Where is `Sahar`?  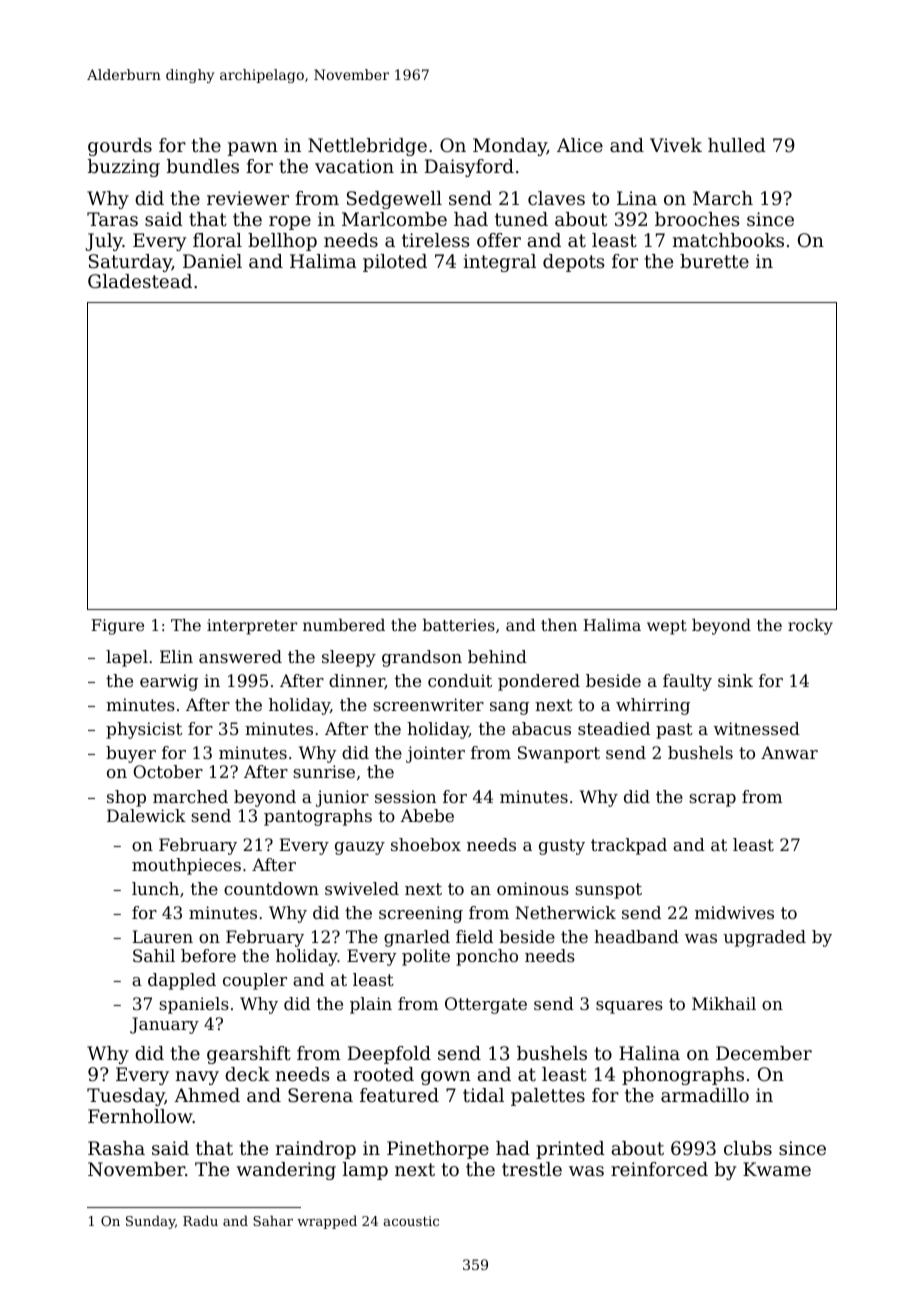
Sahar is located at coordinates (273, 1220).
